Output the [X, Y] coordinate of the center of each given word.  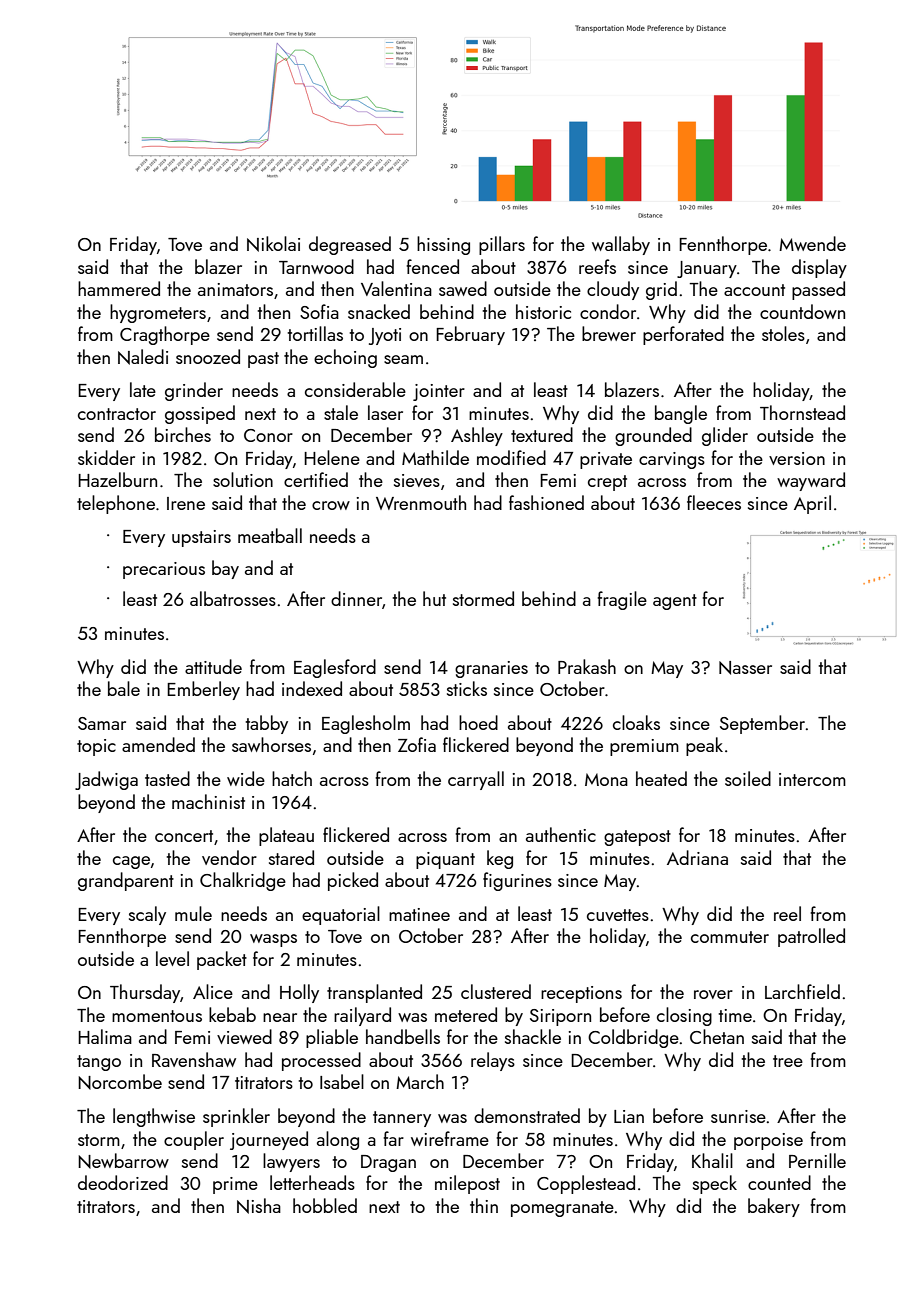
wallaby [621, 245]
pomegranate [562, 1209]
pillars [502, 245]
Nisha [259, 1206]
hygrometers [158, 313]
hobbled [325, 1205]
